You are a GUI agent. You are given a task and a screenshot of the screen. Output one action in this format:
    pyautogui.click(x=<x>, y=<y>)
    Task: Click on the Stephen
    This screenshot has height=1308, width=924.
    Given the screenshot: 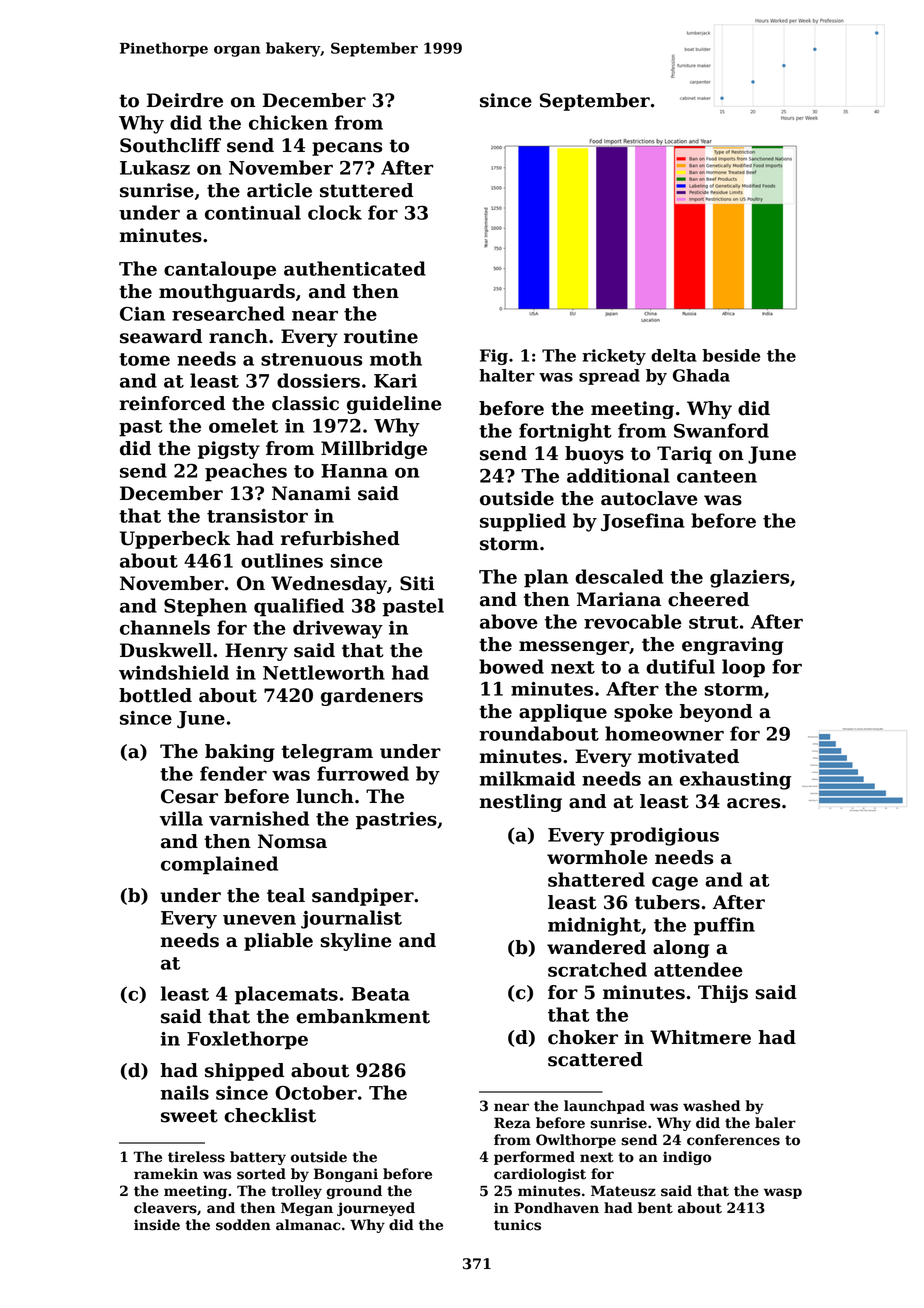 What is the action you would take?
    pyautogui.click(x=205, y=607)
